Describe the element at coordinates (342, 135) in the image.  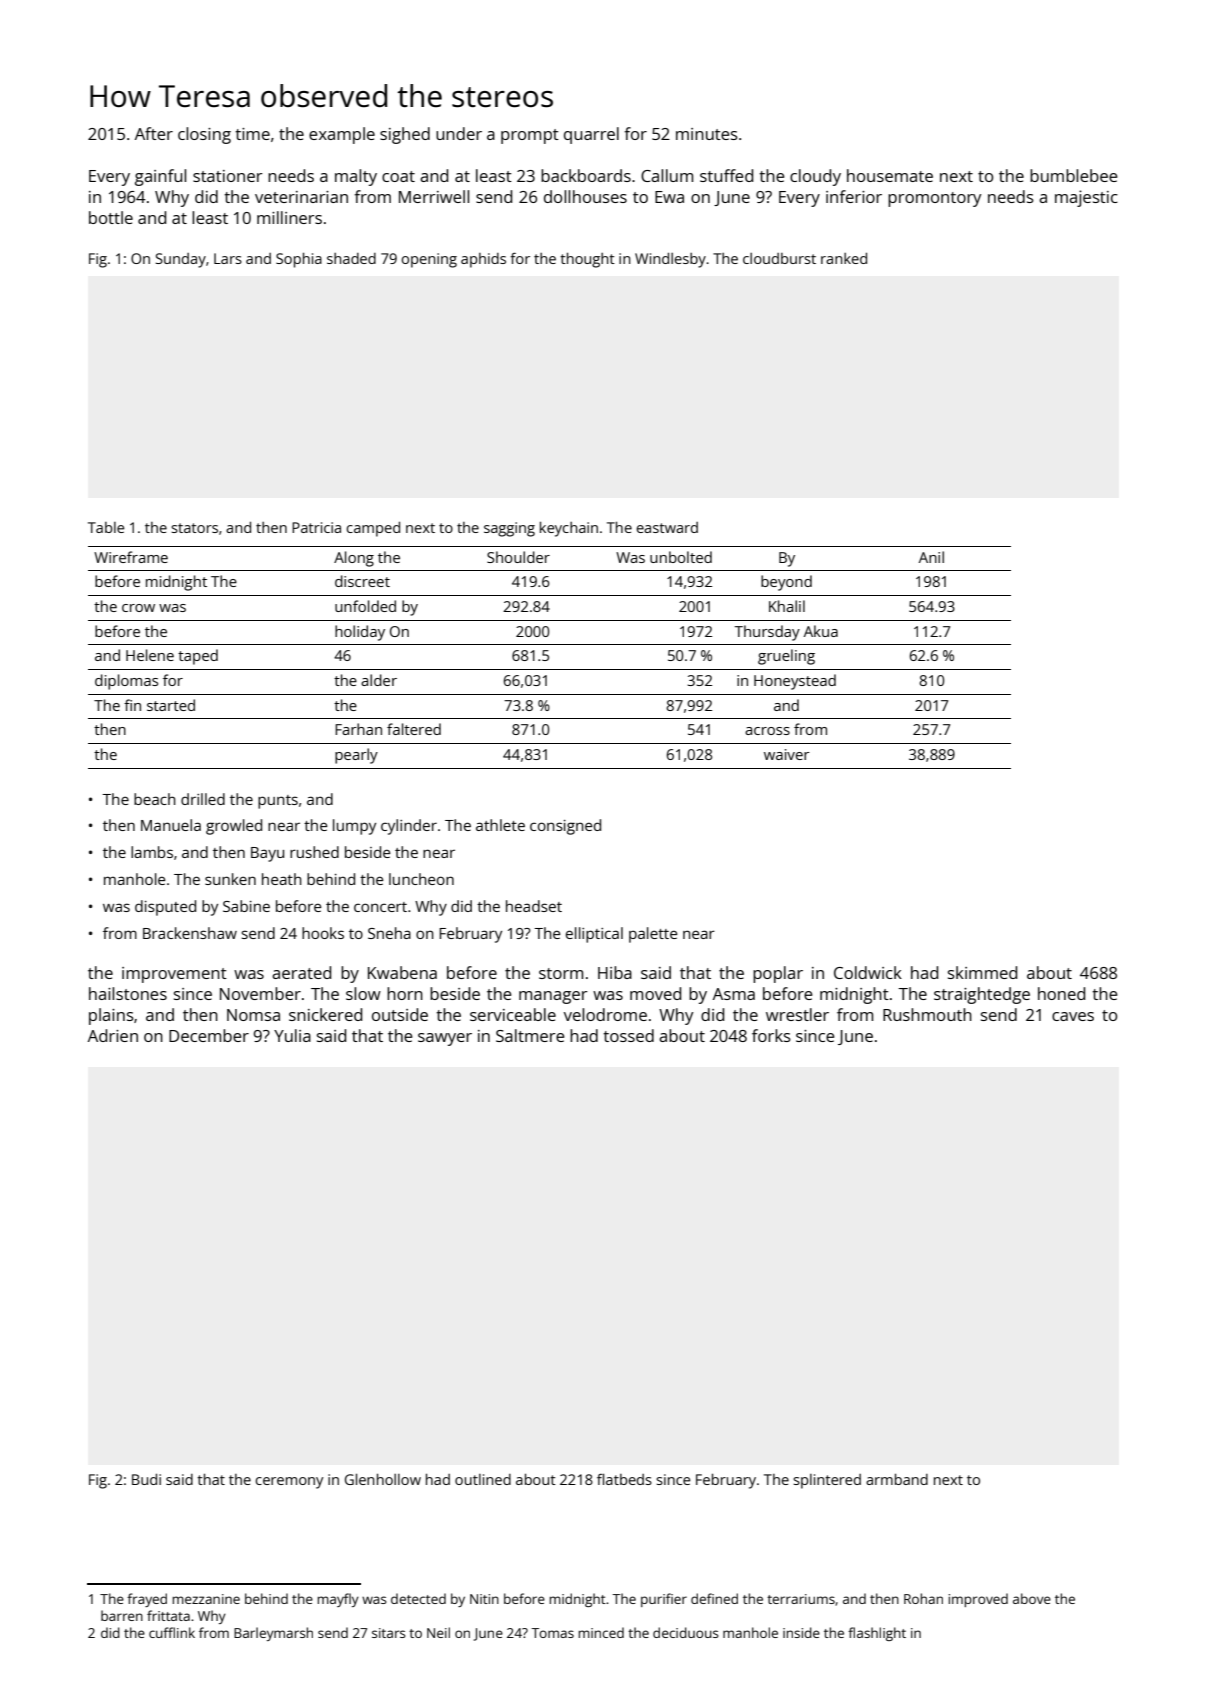
I see `example` at that location.
